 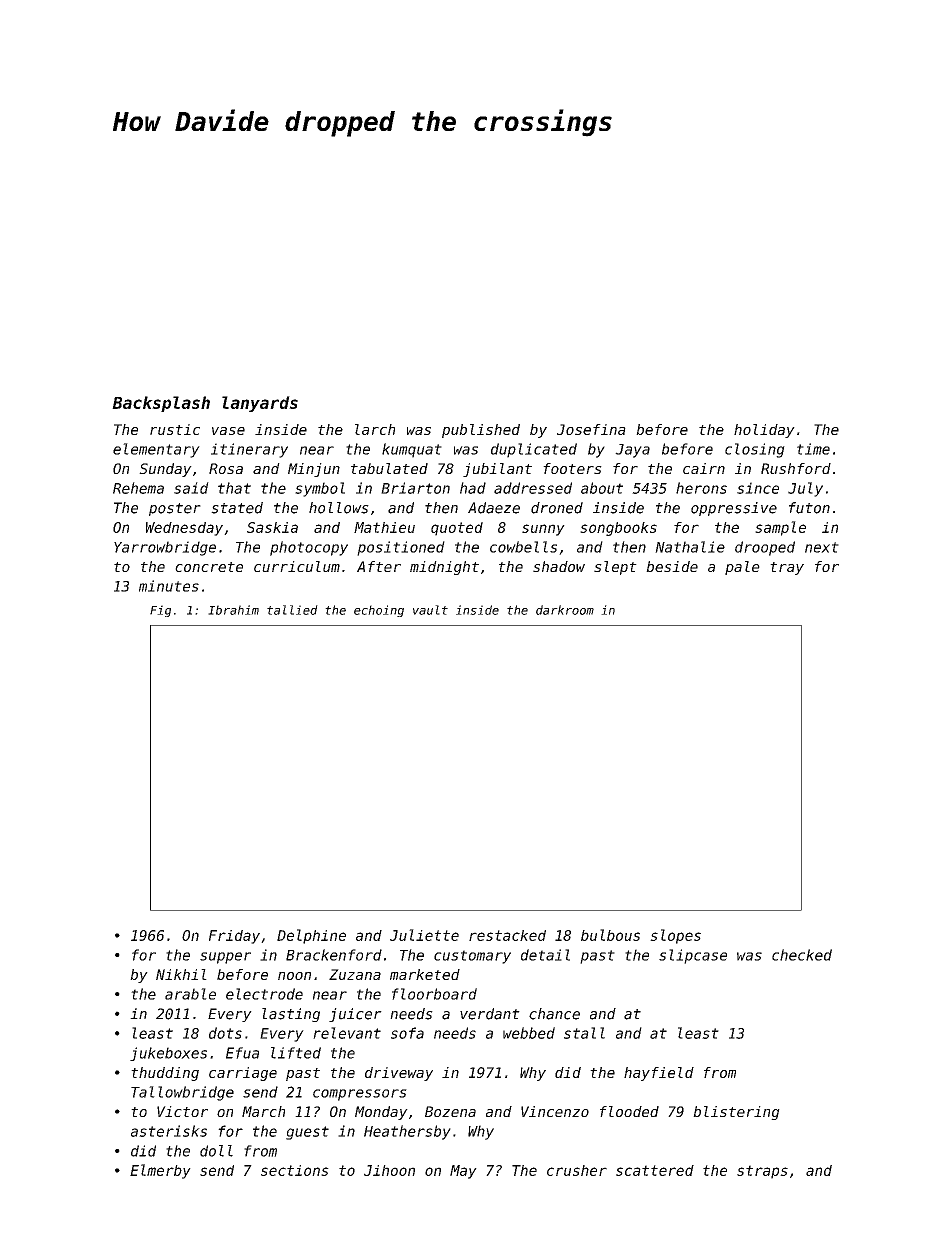 What do you see at coordinates (577, 1170) in the document?
I see `crusher` at bounding box center [577, 1170].
